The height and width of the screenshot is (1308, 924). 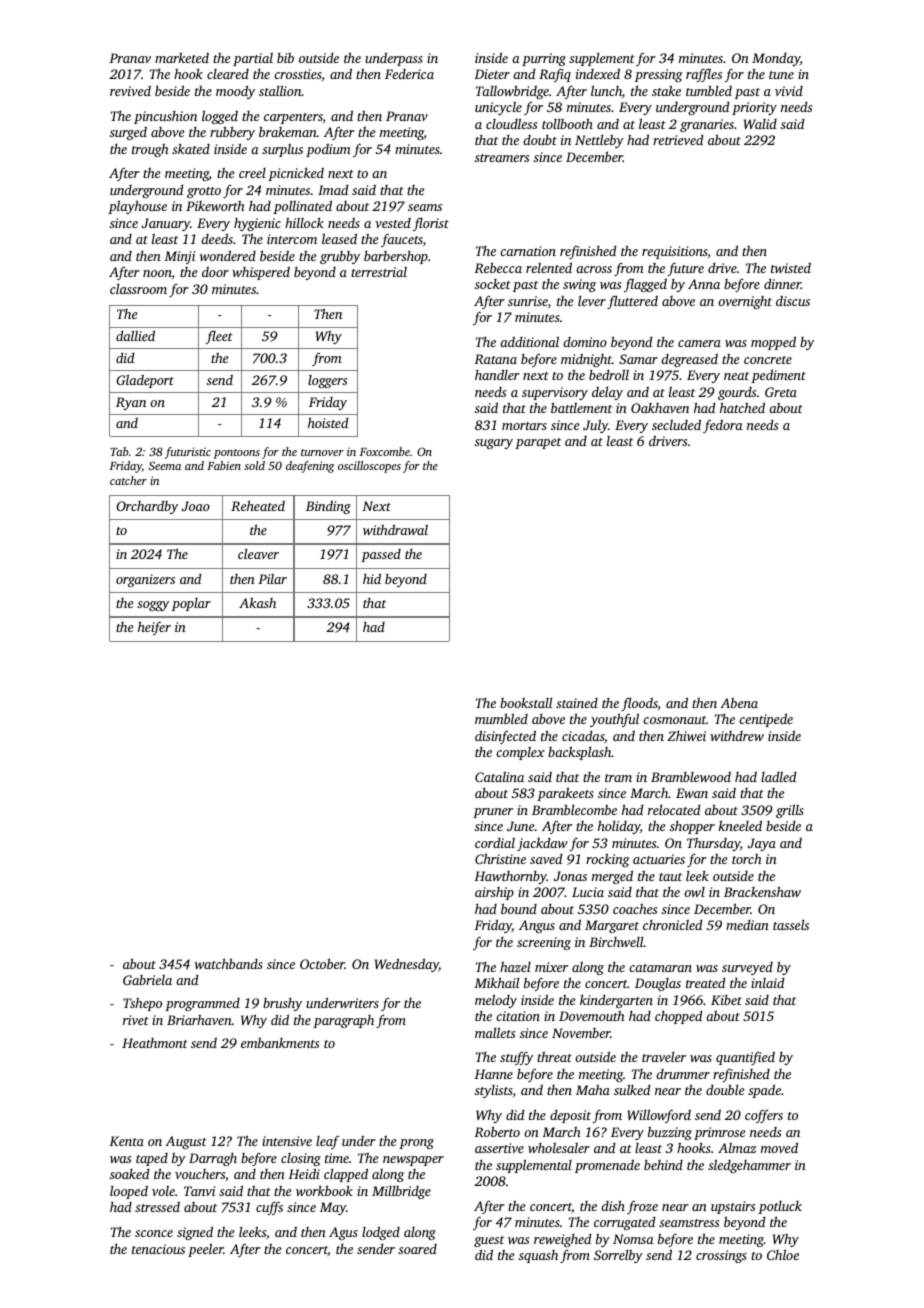 What do you see at coordinates (493, 813) in the screenshot?
I see `pruner` at bounding box center [493, 813].
